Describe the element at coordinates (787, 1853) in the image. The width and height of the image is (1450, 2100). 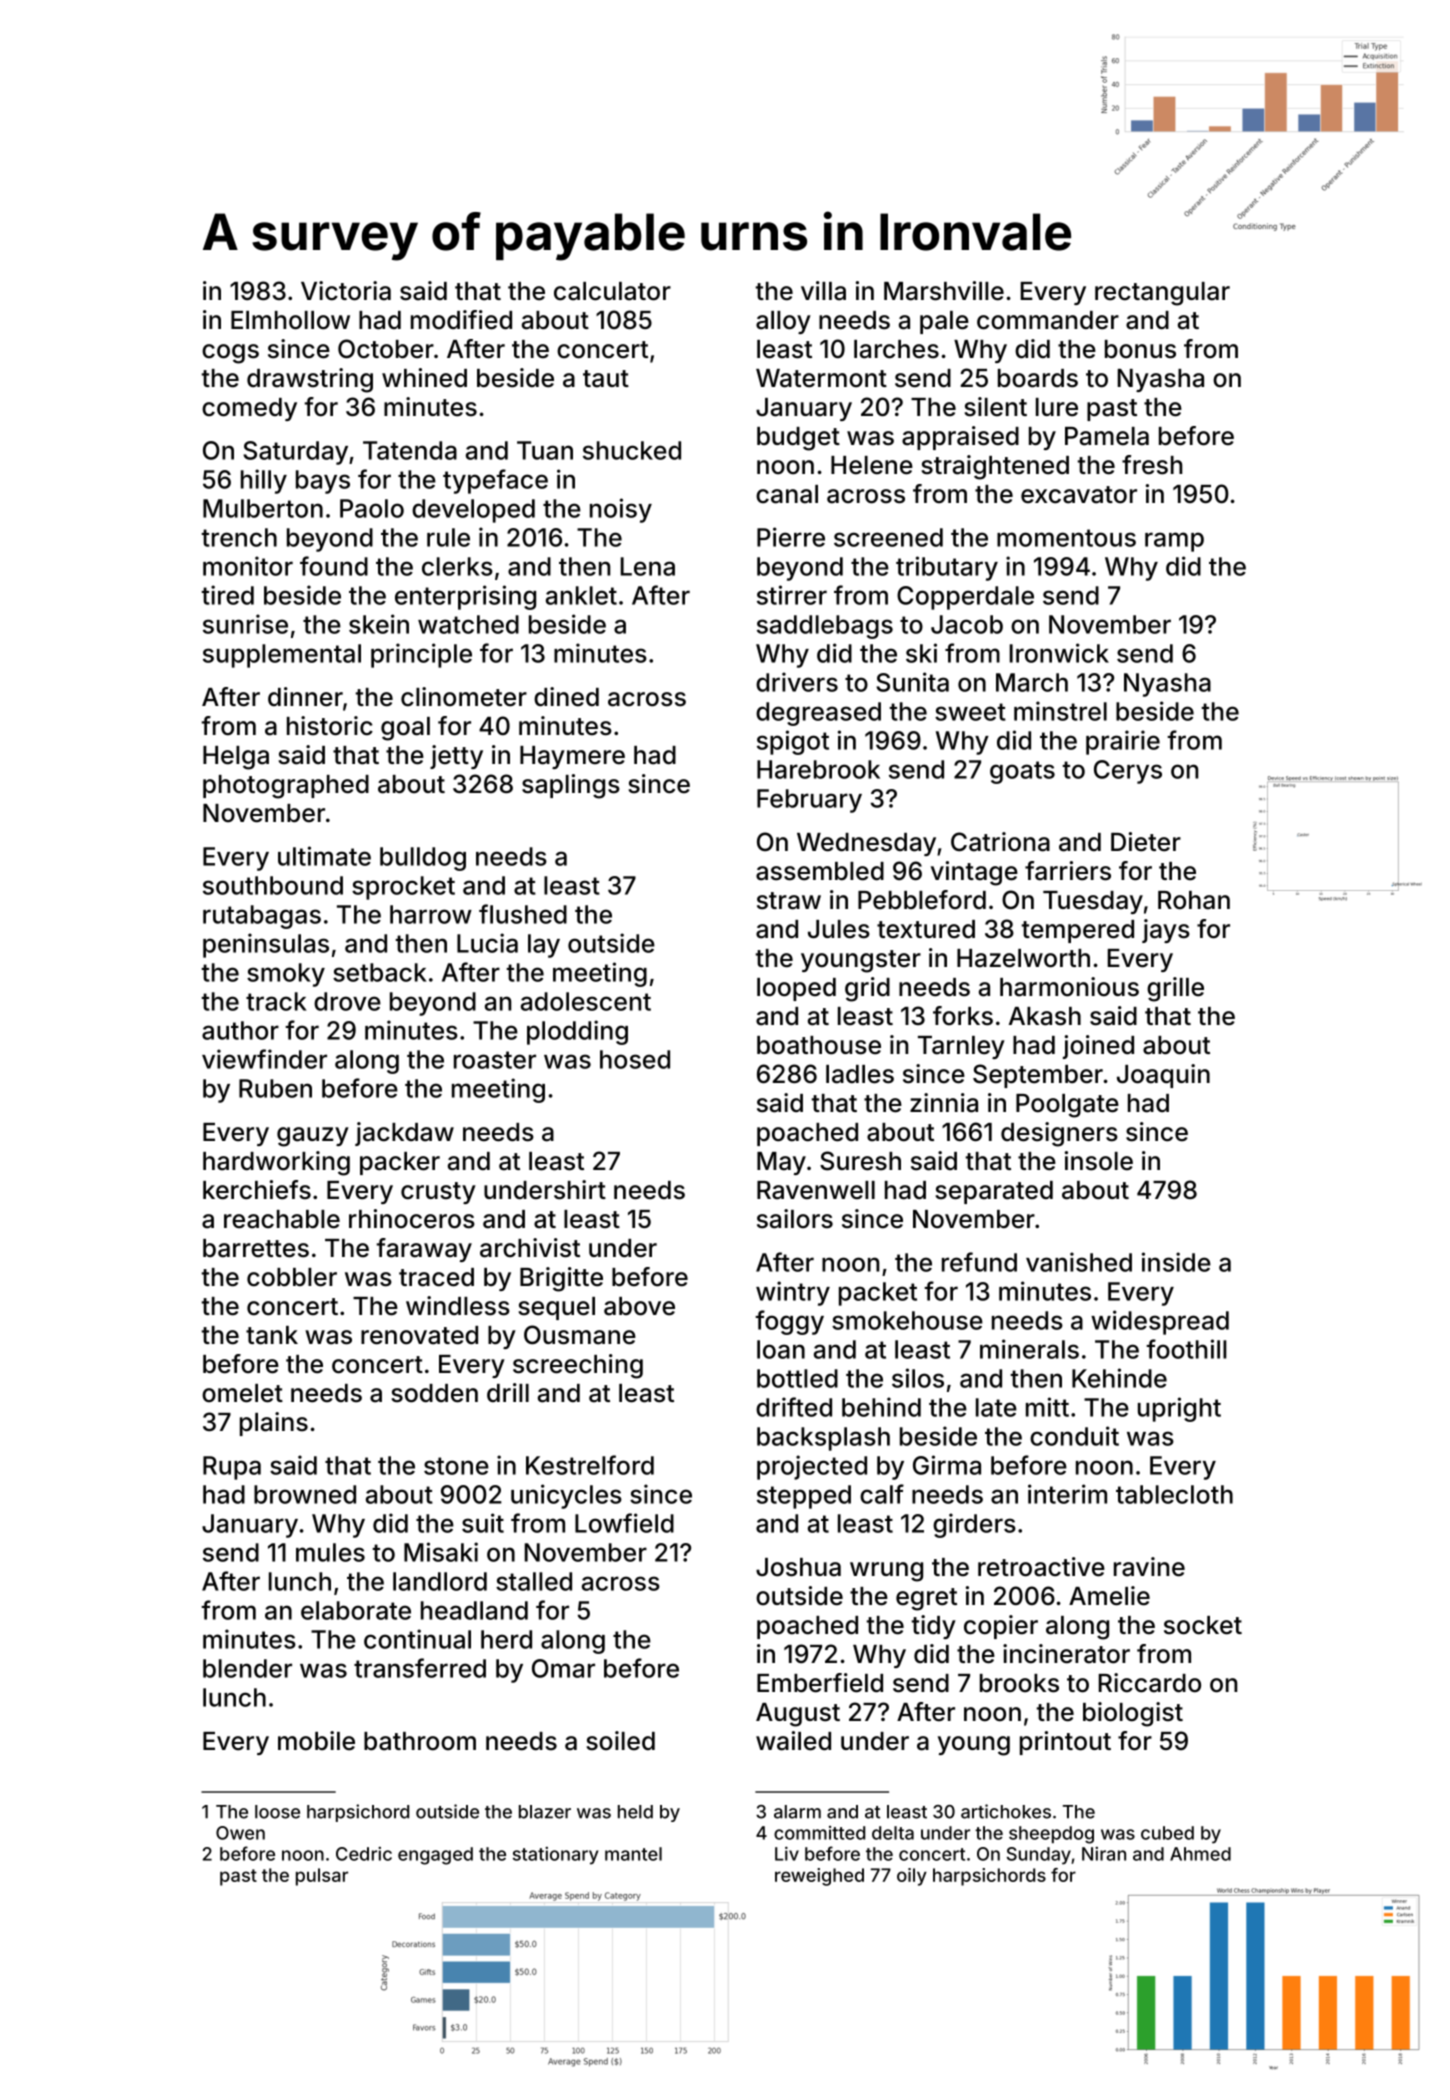
I see `Liv` at that location.
